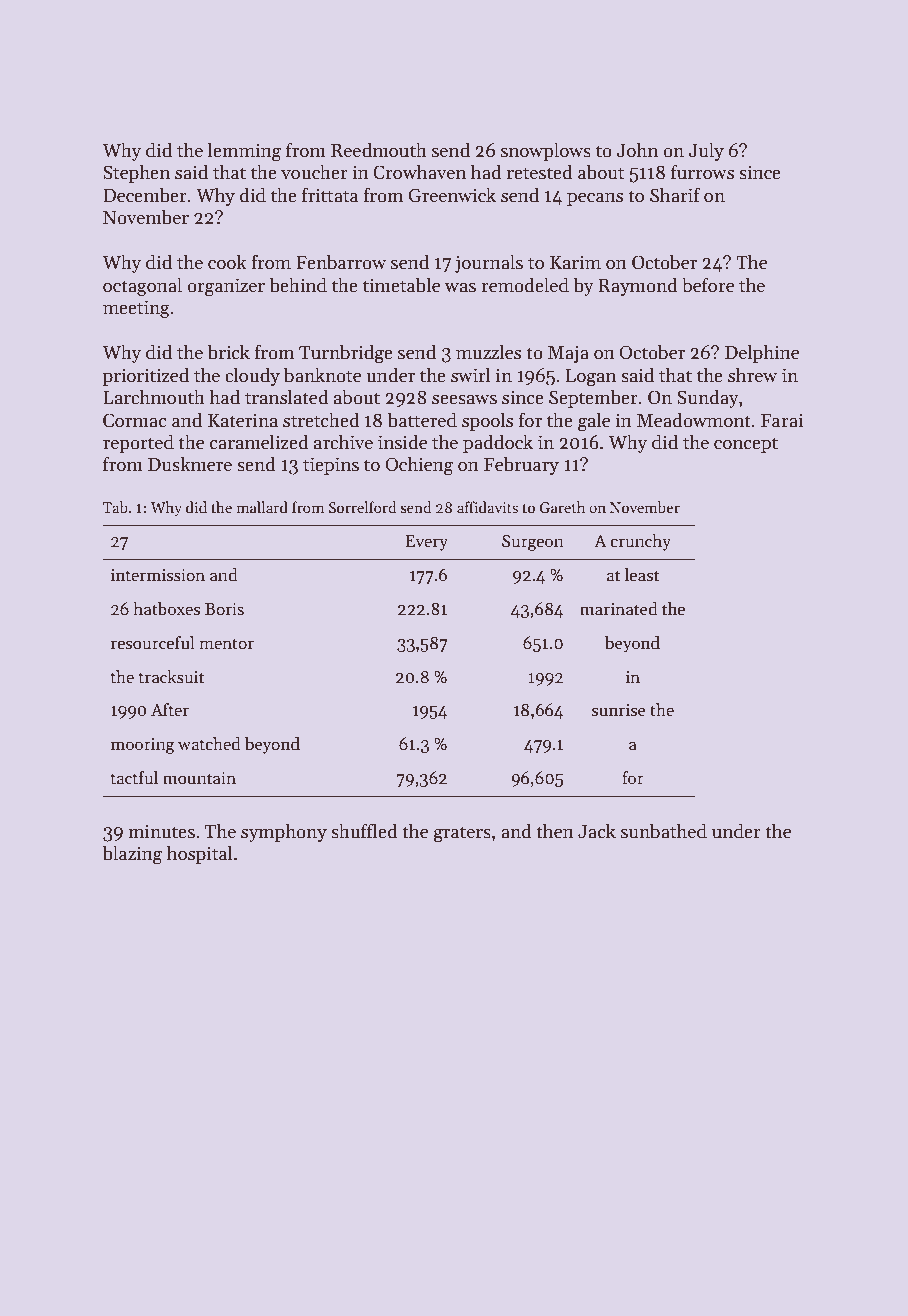 Image resolution: width=908 pixels, height=1316 pixels. I want to click on sunrise, so click(619, 710).
